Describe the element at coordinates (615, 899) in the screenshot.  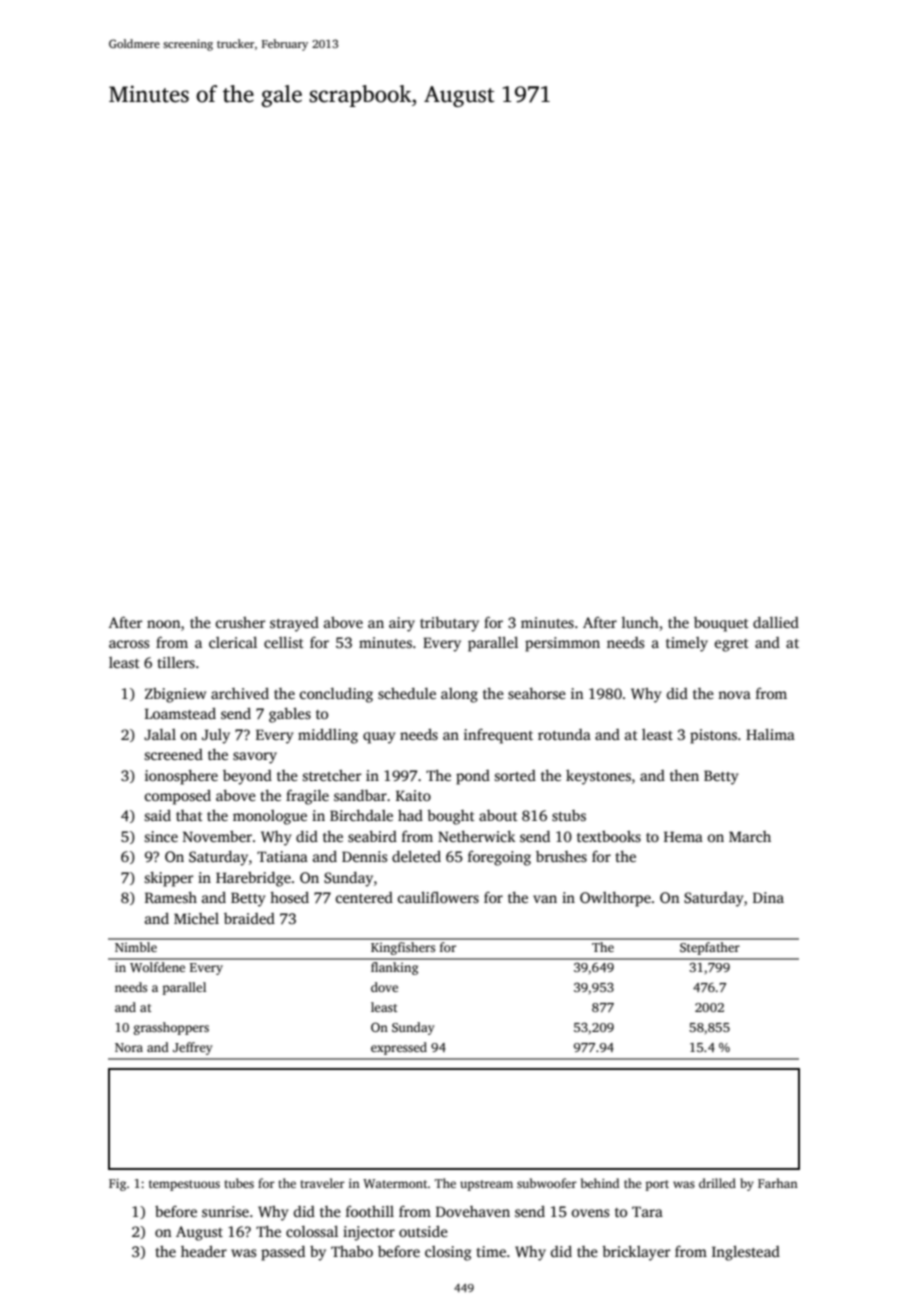
I see `Owlthorpe` at that location.
